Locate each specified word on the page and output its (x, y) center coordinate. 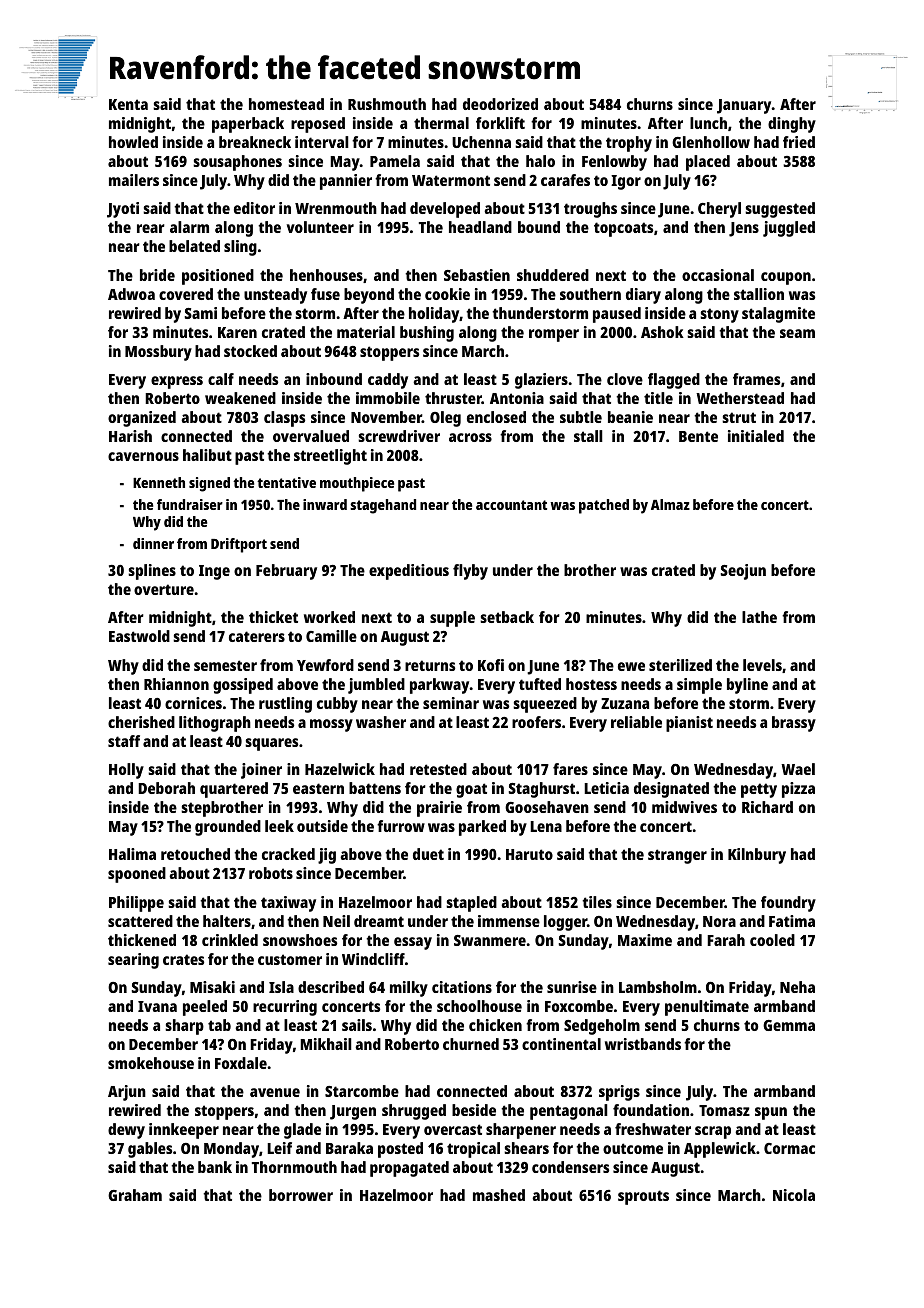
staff (124, 741)
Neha (797, 987)
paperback (248, 125)
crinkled (230, 940)
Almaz (670, 504)
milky (409, 989)
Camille (331, 636)
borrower (301, 1195)
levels (762, 665)
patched (604, 506)
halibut (207, 455)
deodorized (500, 104)
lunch (708, 123)
